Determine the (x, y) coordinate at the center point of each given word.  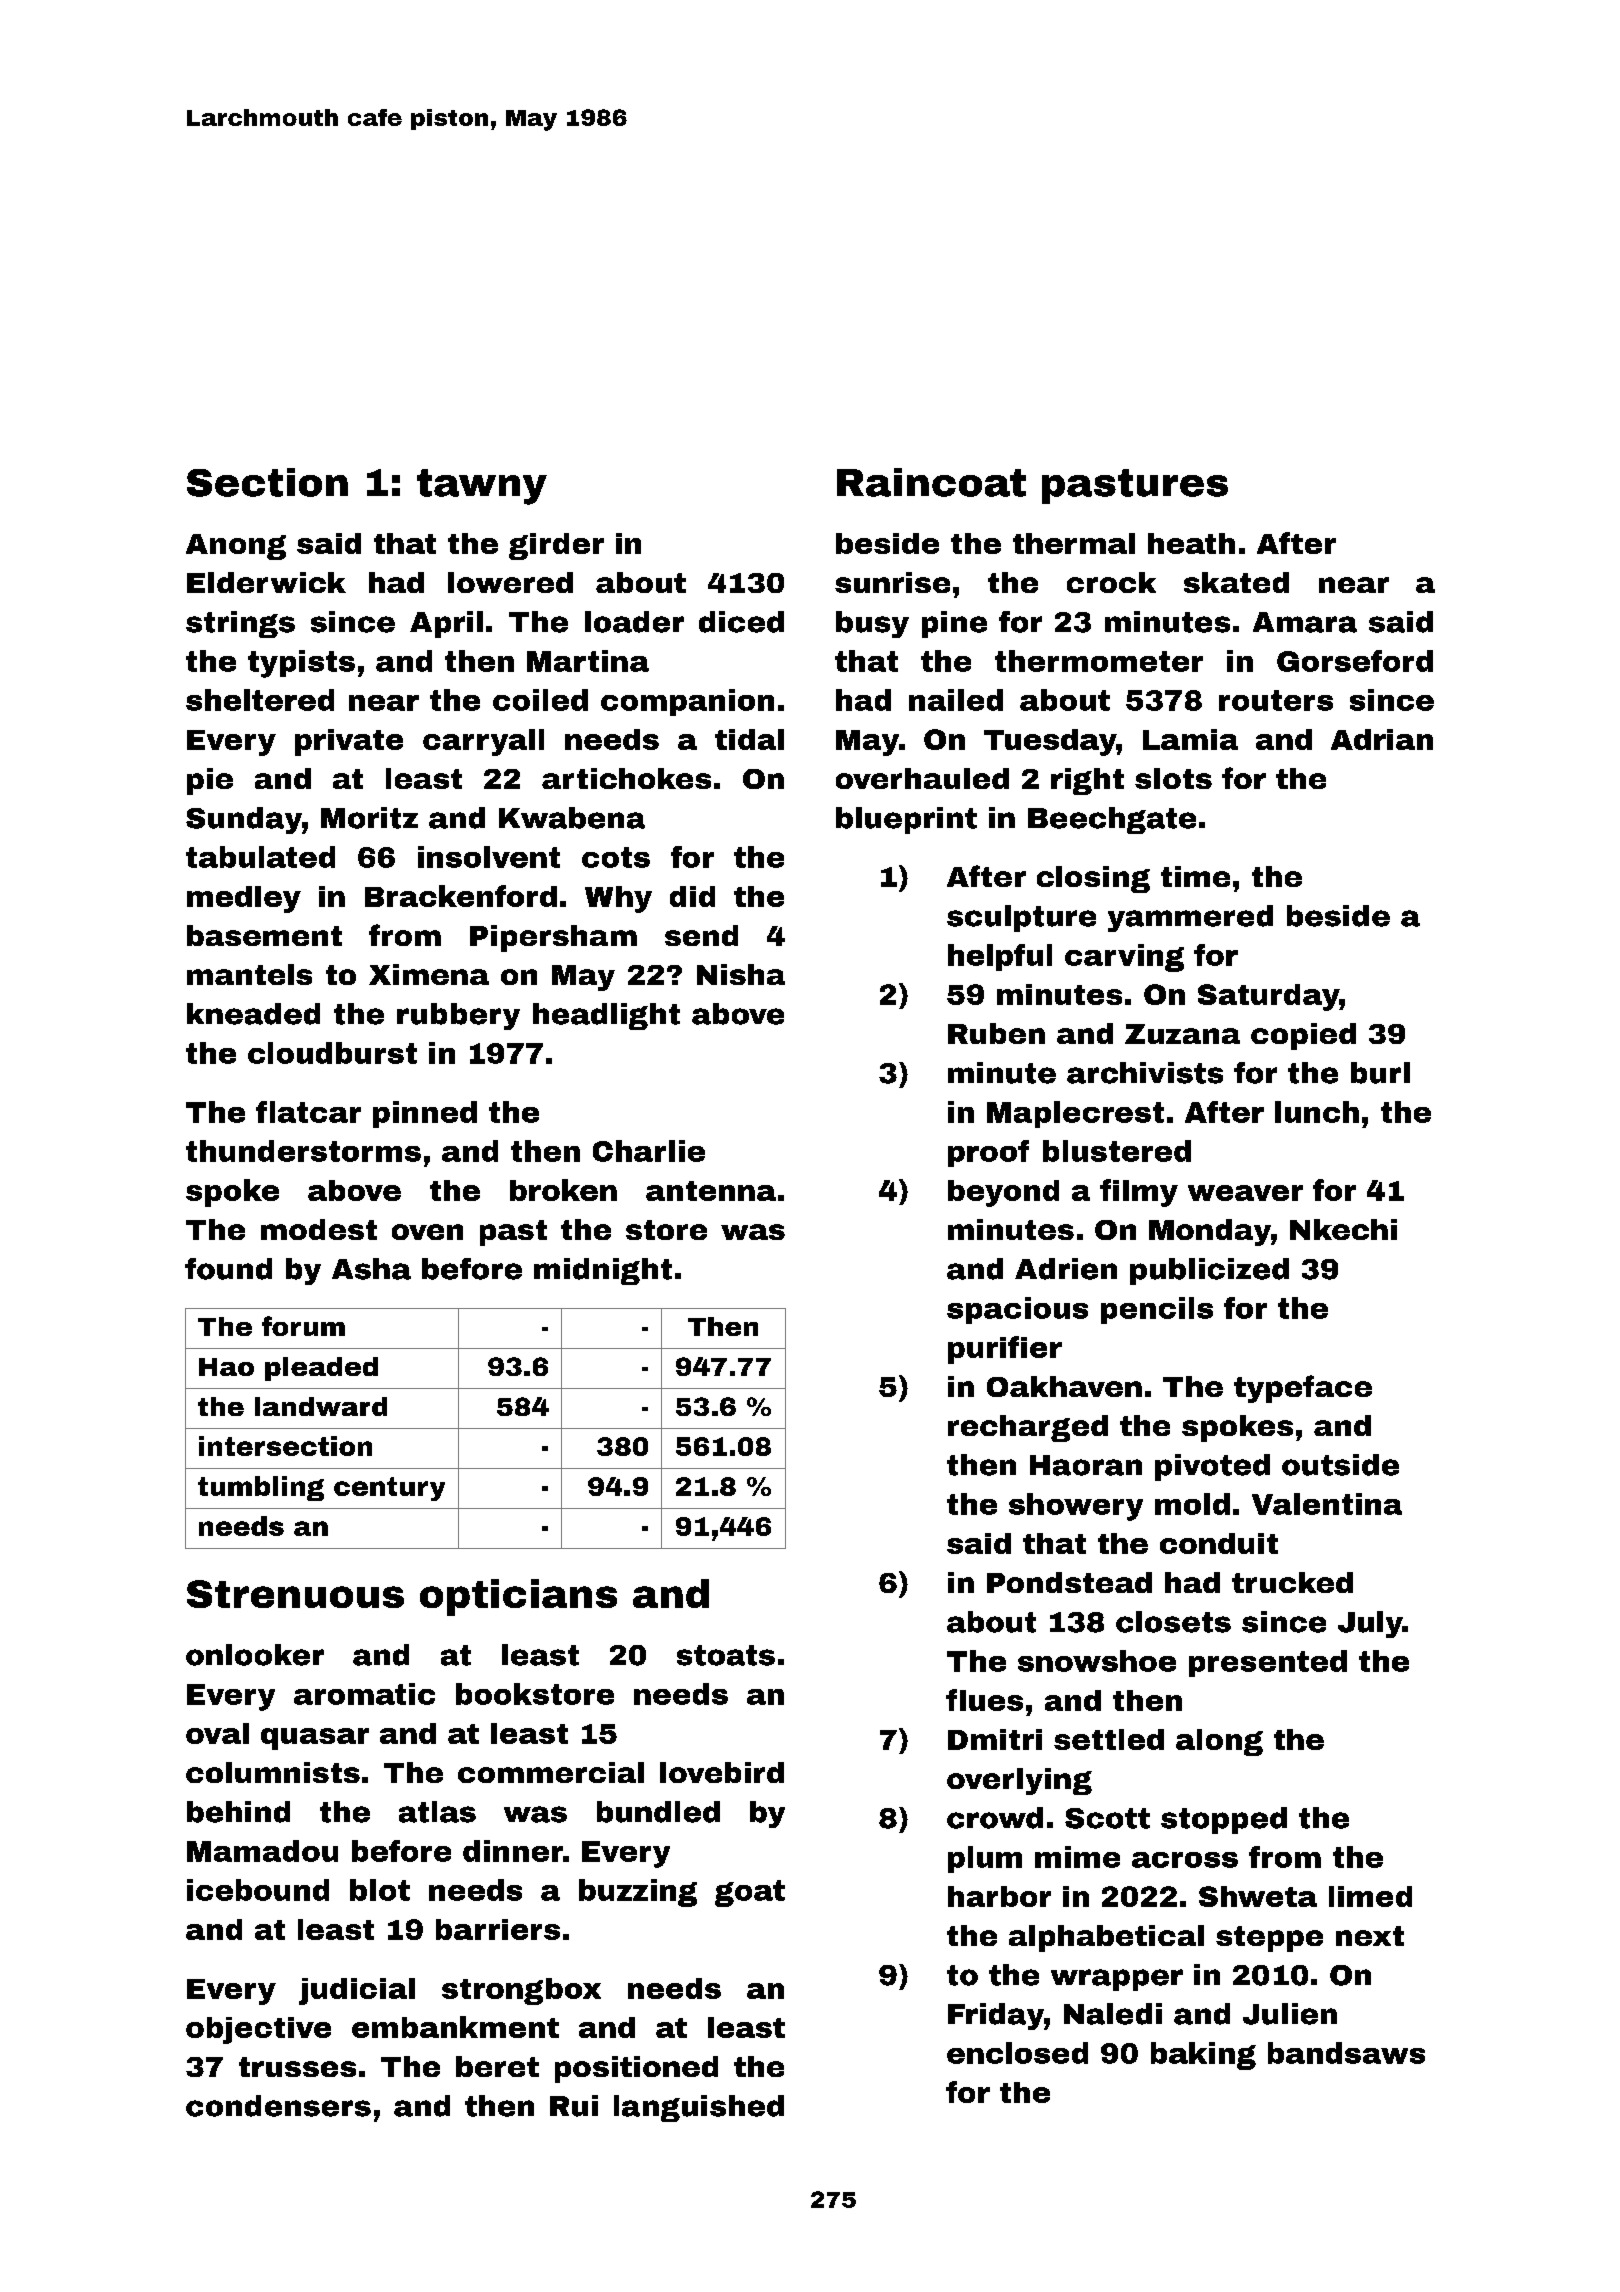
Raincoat (931, 482)
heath (1191, 543)
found (228, 1269)
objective (258, 2030)
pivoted (1212, 1467)
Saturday (1268, 997)
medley (244, 899)
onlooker (255, 1655)
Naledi (1113, 2014)
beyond (1003, 1193)
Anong (236, 547)
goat (750, 1893)
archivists (1145, 1073)
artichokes (626, 778)
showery (1076, 1507)
